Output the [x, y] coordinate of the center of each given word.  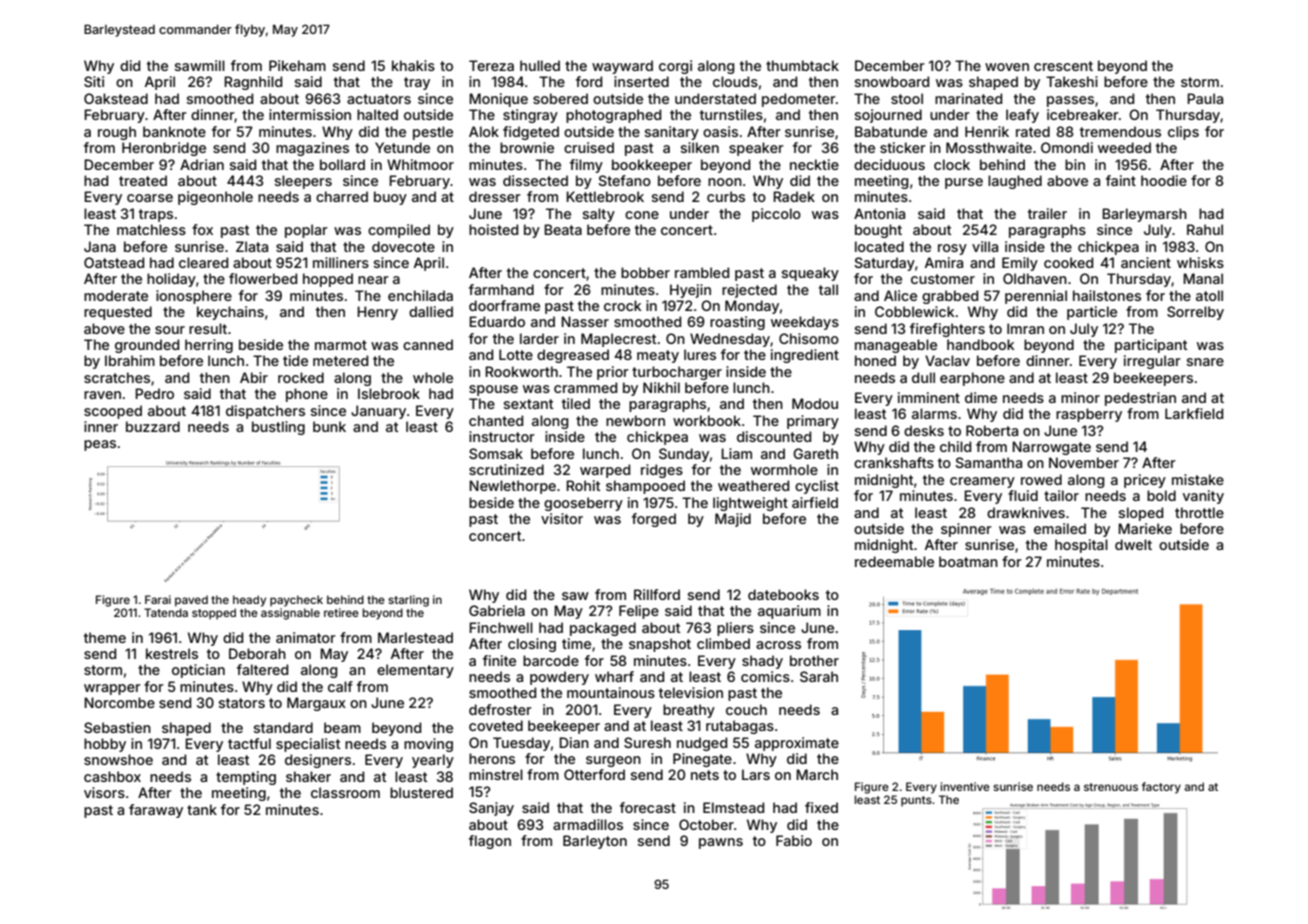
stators [242, 703]
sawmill [200, 65]
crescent [1063, 66]
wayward [622, 67]
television [691, 692]
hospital [1081, 546]
